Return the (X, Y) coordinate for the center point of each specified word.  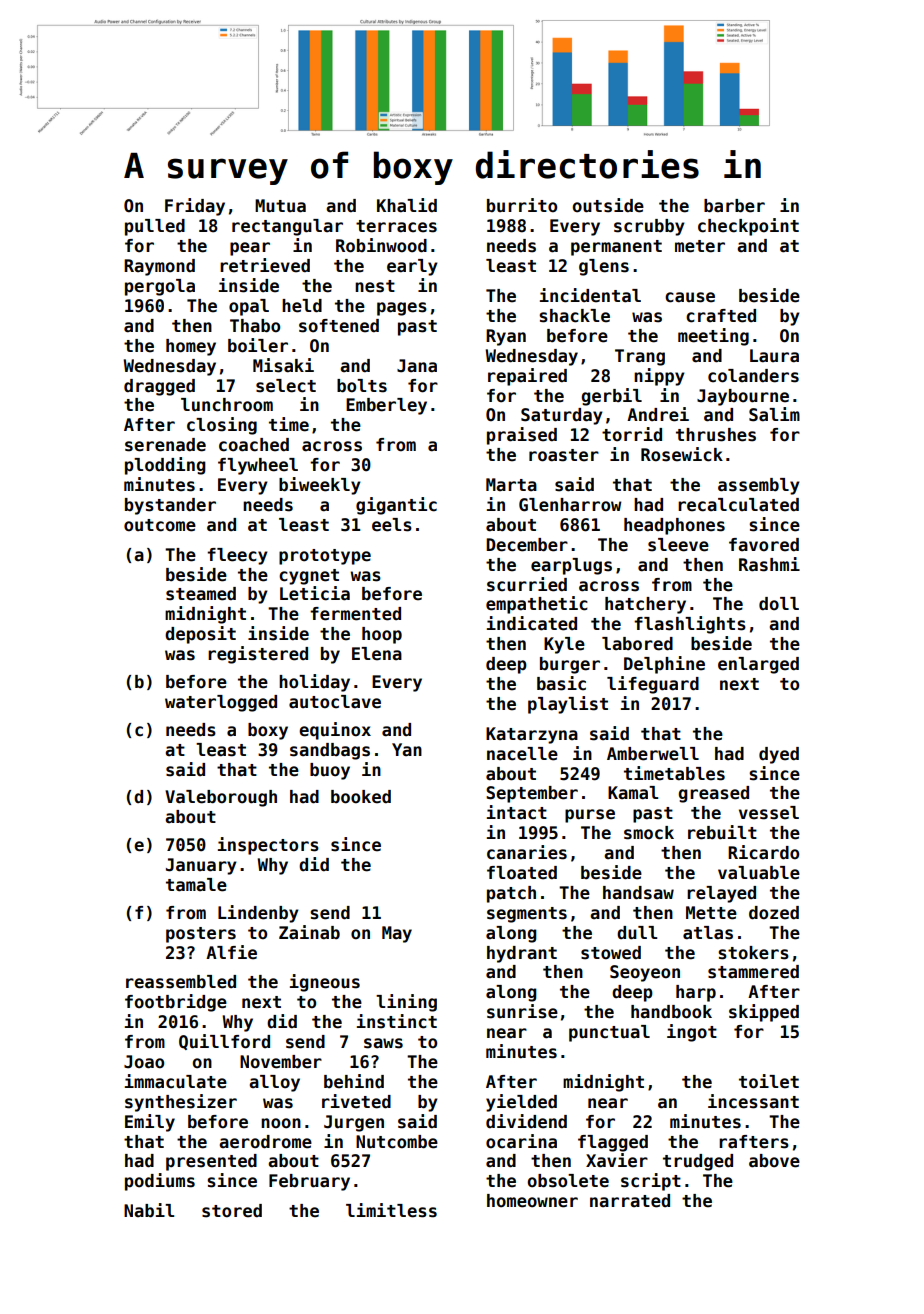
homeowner (532, 1201)
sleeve (678, 545)
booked (361, 797)
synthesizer (181, 1103)
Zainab (309, 932)
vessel (769, 813)
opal (249, 307)
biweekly (320, 486)
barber (734, 206)
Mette (711, 913)
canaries (527, 852)
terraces (396, 226)
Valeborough (221, 798)
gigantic (396, 506)
